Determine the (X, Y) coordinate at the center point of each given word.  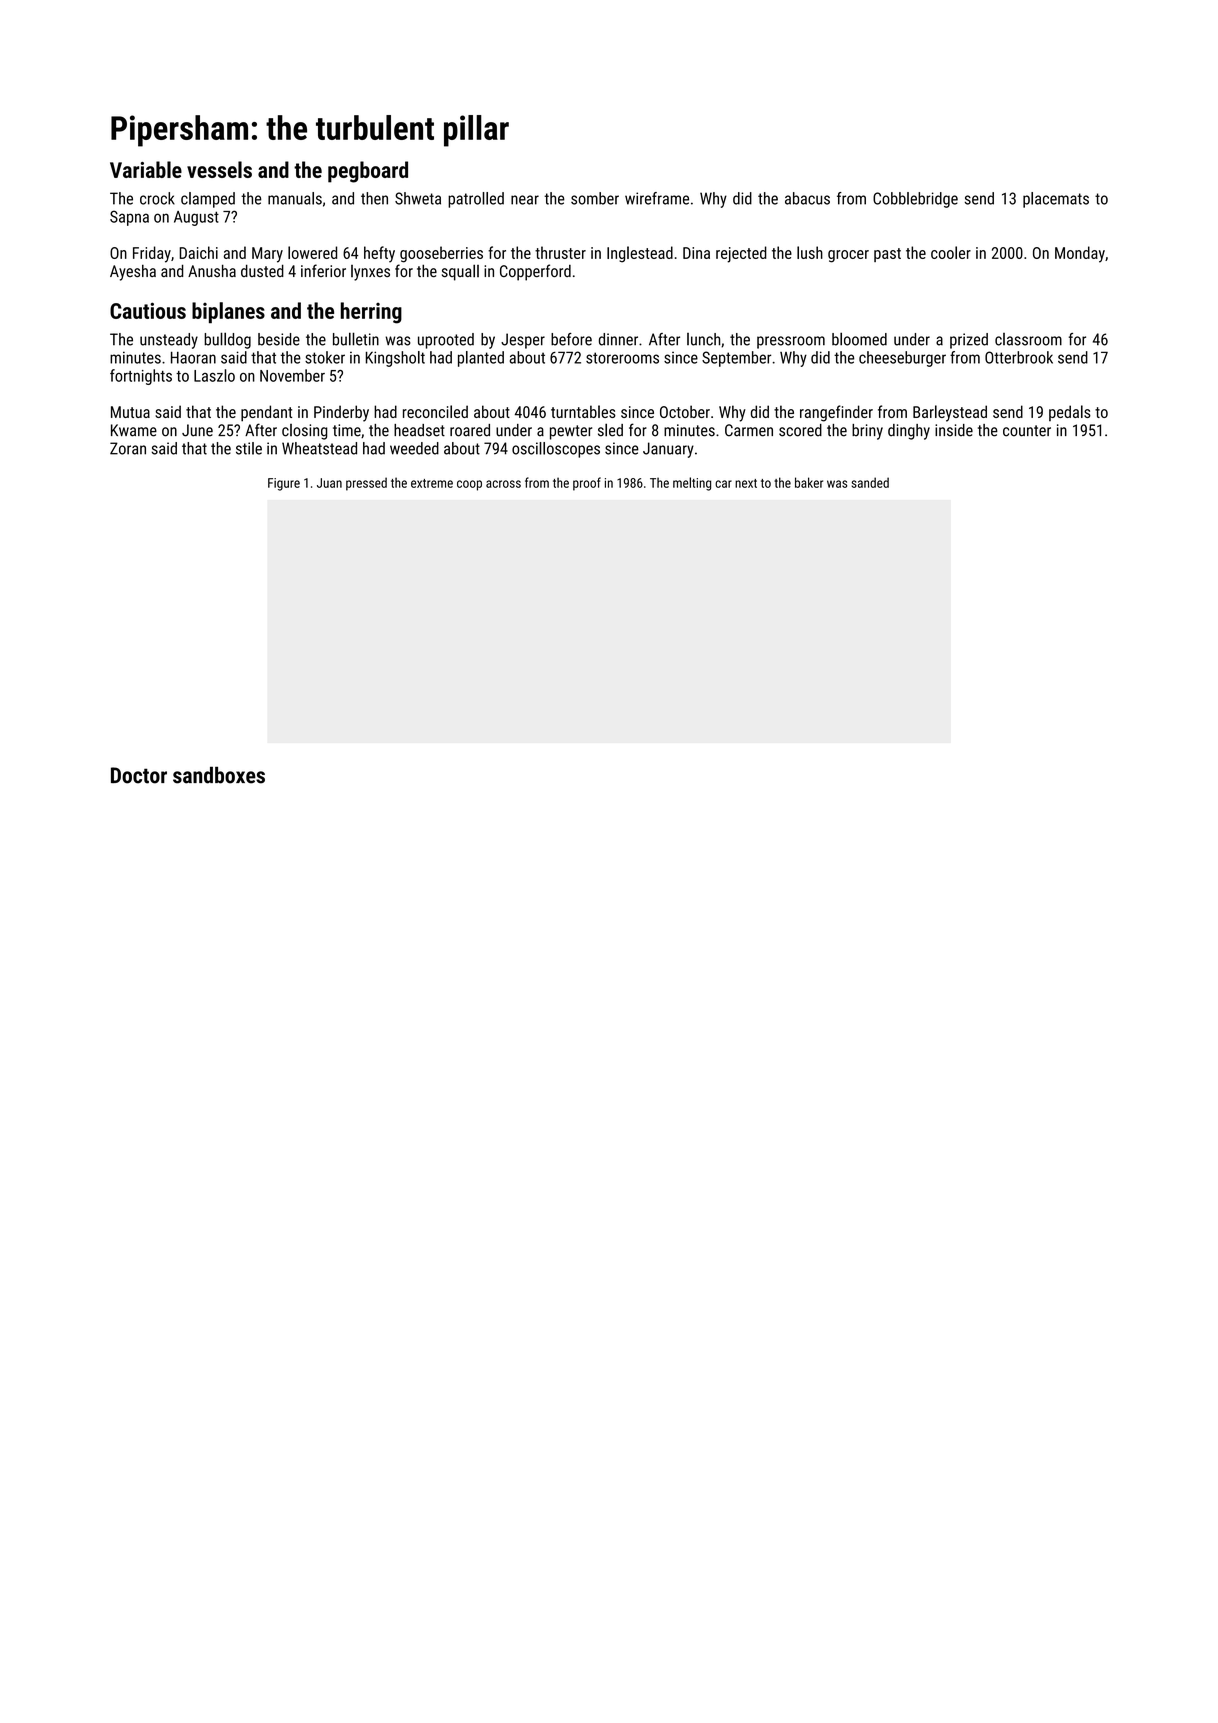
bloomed (859, 339)
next (746, 483)
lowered (312, 252)
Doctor (139, 775)
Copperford (535, 272)
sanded (870, 482)
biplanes (228, 312)
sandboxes (219, 775)
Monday (1080, 254)
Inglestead (640, 254)
